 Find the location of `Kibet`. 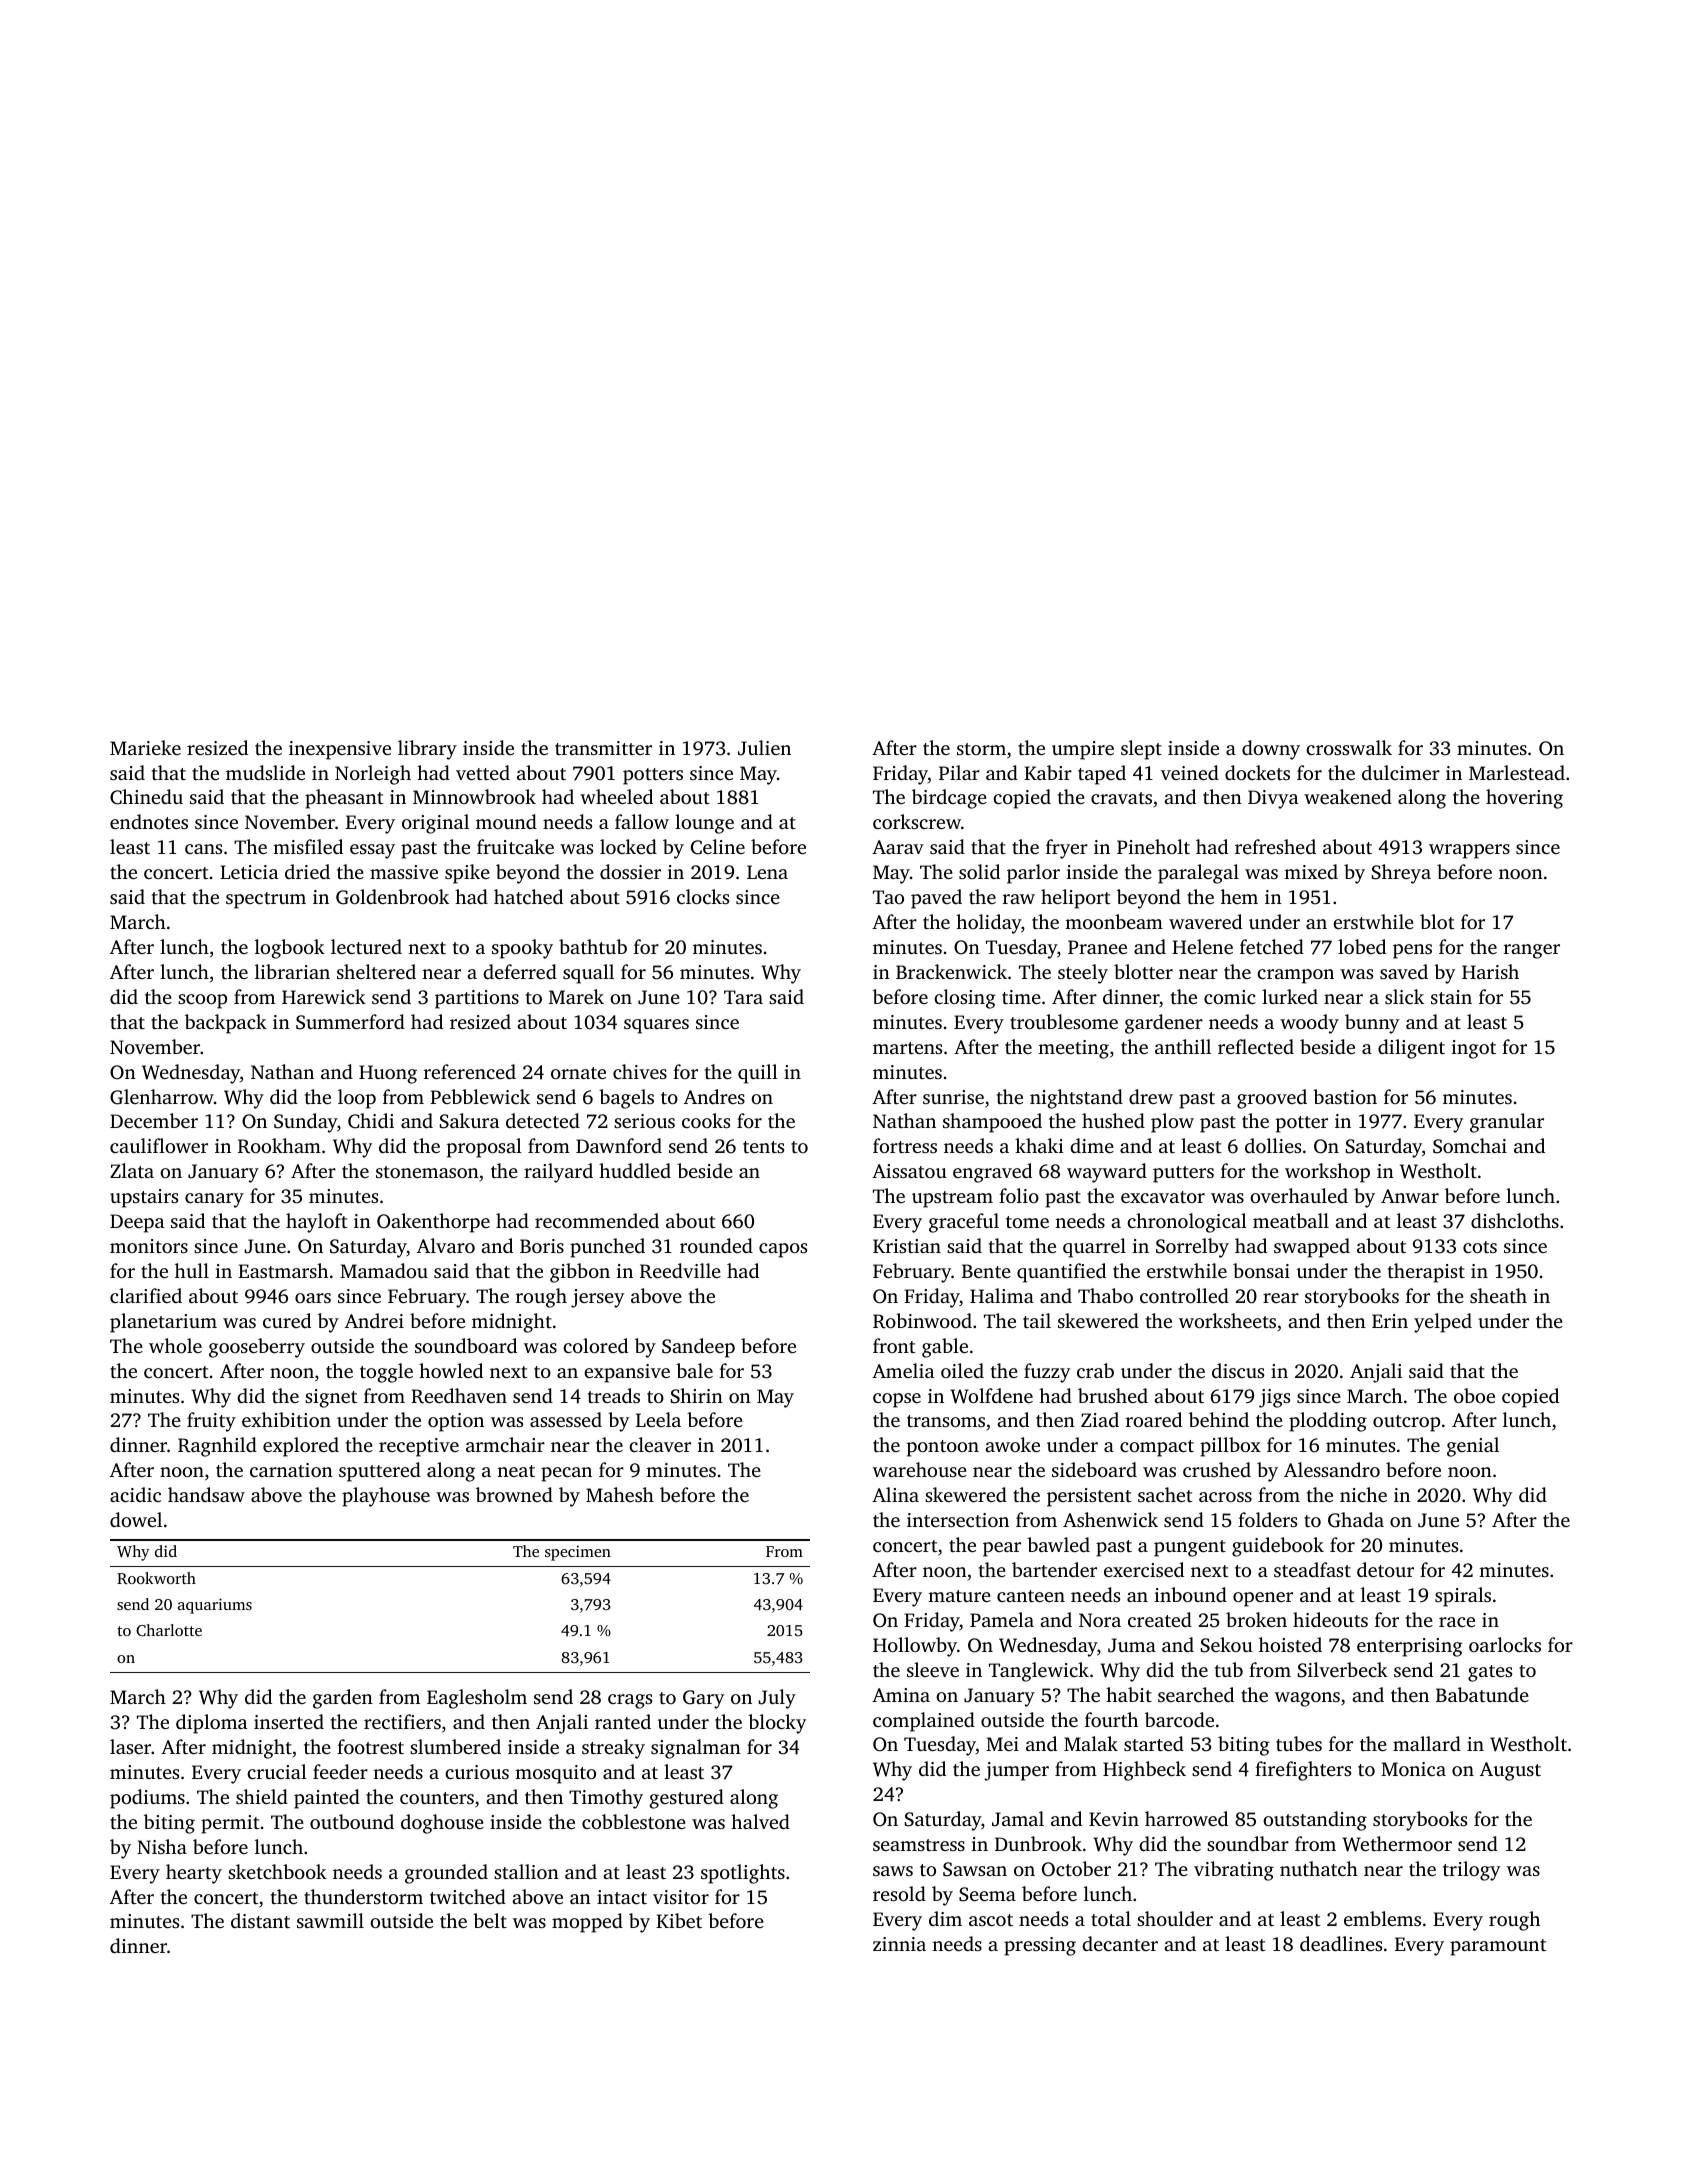

Kibet is located at coordinates (679, 1920).
